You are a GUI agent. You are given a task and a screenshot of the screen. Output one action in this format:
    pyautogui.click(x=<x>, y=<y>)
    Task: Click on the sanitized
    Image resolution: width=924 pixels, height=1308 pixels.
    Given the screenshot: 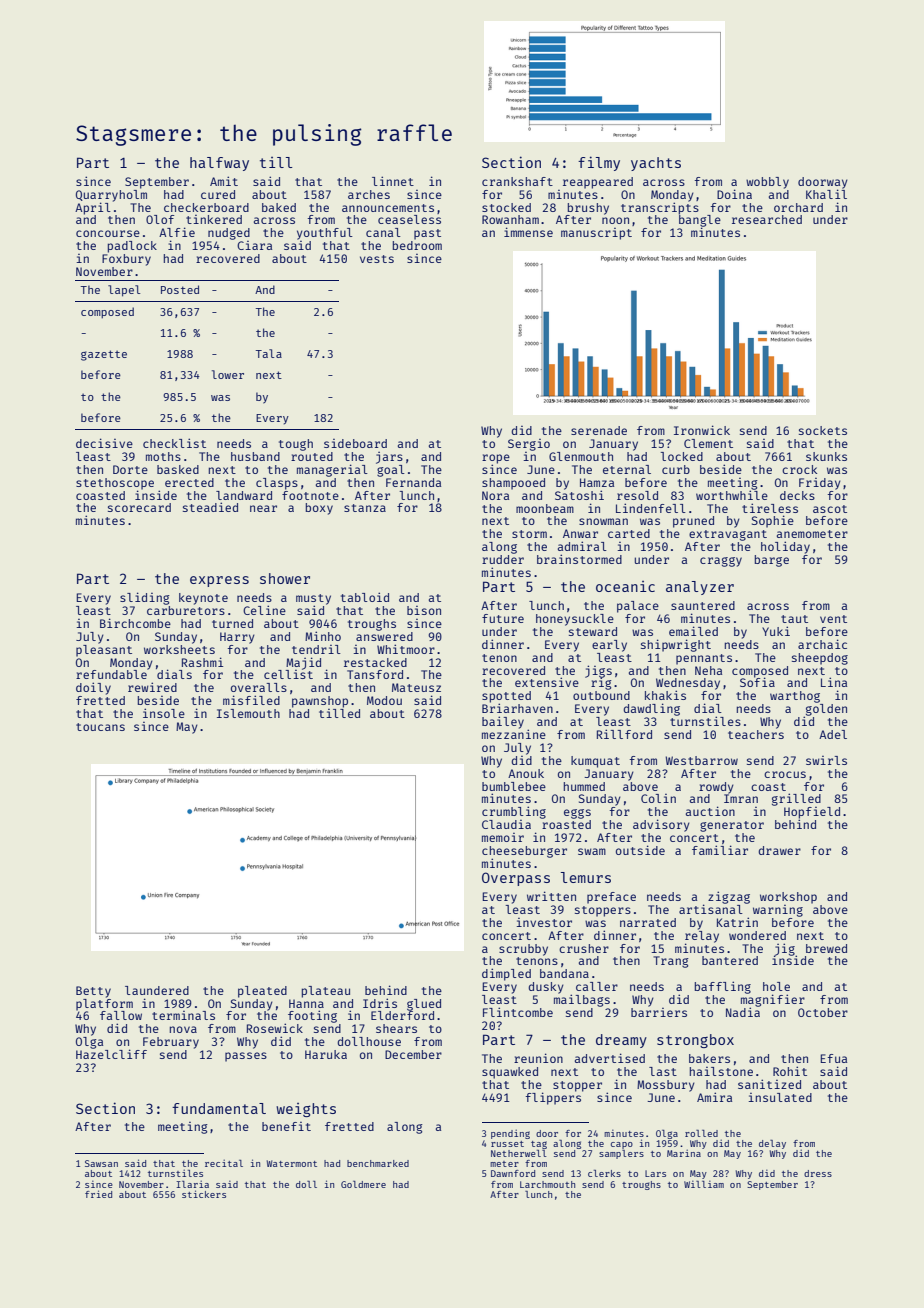 What is the action you would take?
    pyautogui.click(x=769, y=1084)
